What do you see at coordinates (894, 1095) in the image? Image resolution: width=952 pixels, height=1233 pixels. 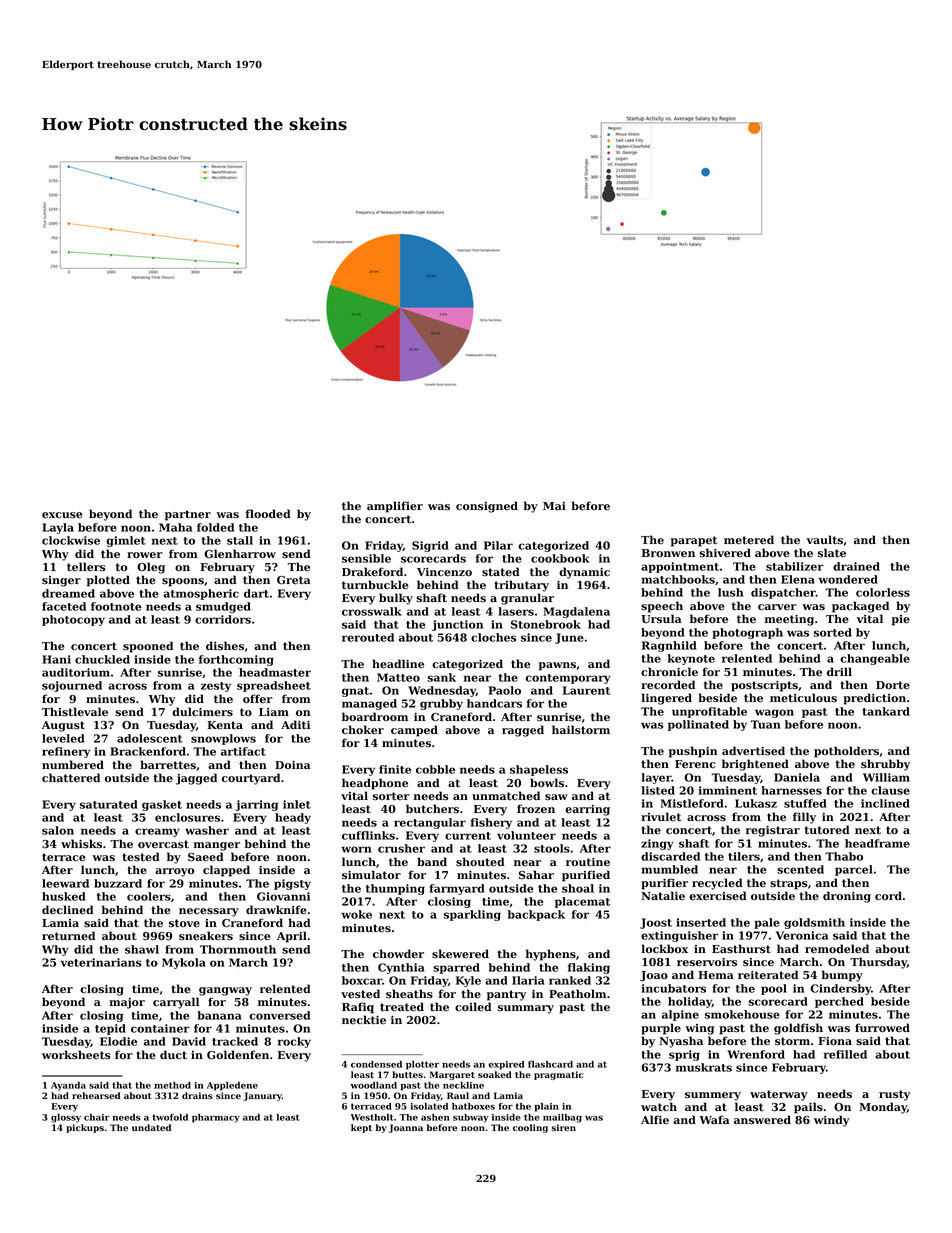 I see `rusty` at bounding box center [894, 1095].
